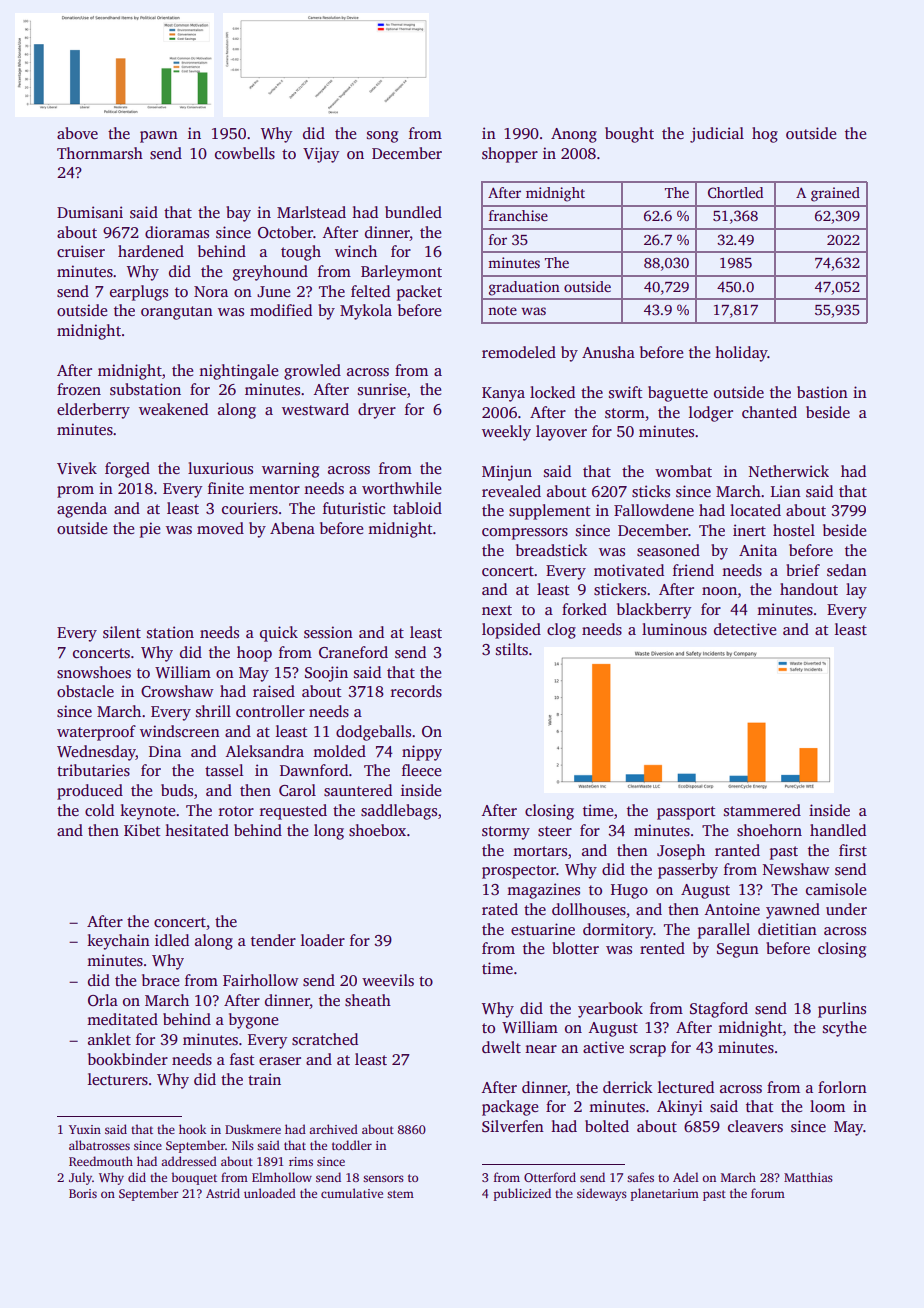 The height and width of the screenshot is (1308, 924). I want to click on pawn, so click(159, 137).
